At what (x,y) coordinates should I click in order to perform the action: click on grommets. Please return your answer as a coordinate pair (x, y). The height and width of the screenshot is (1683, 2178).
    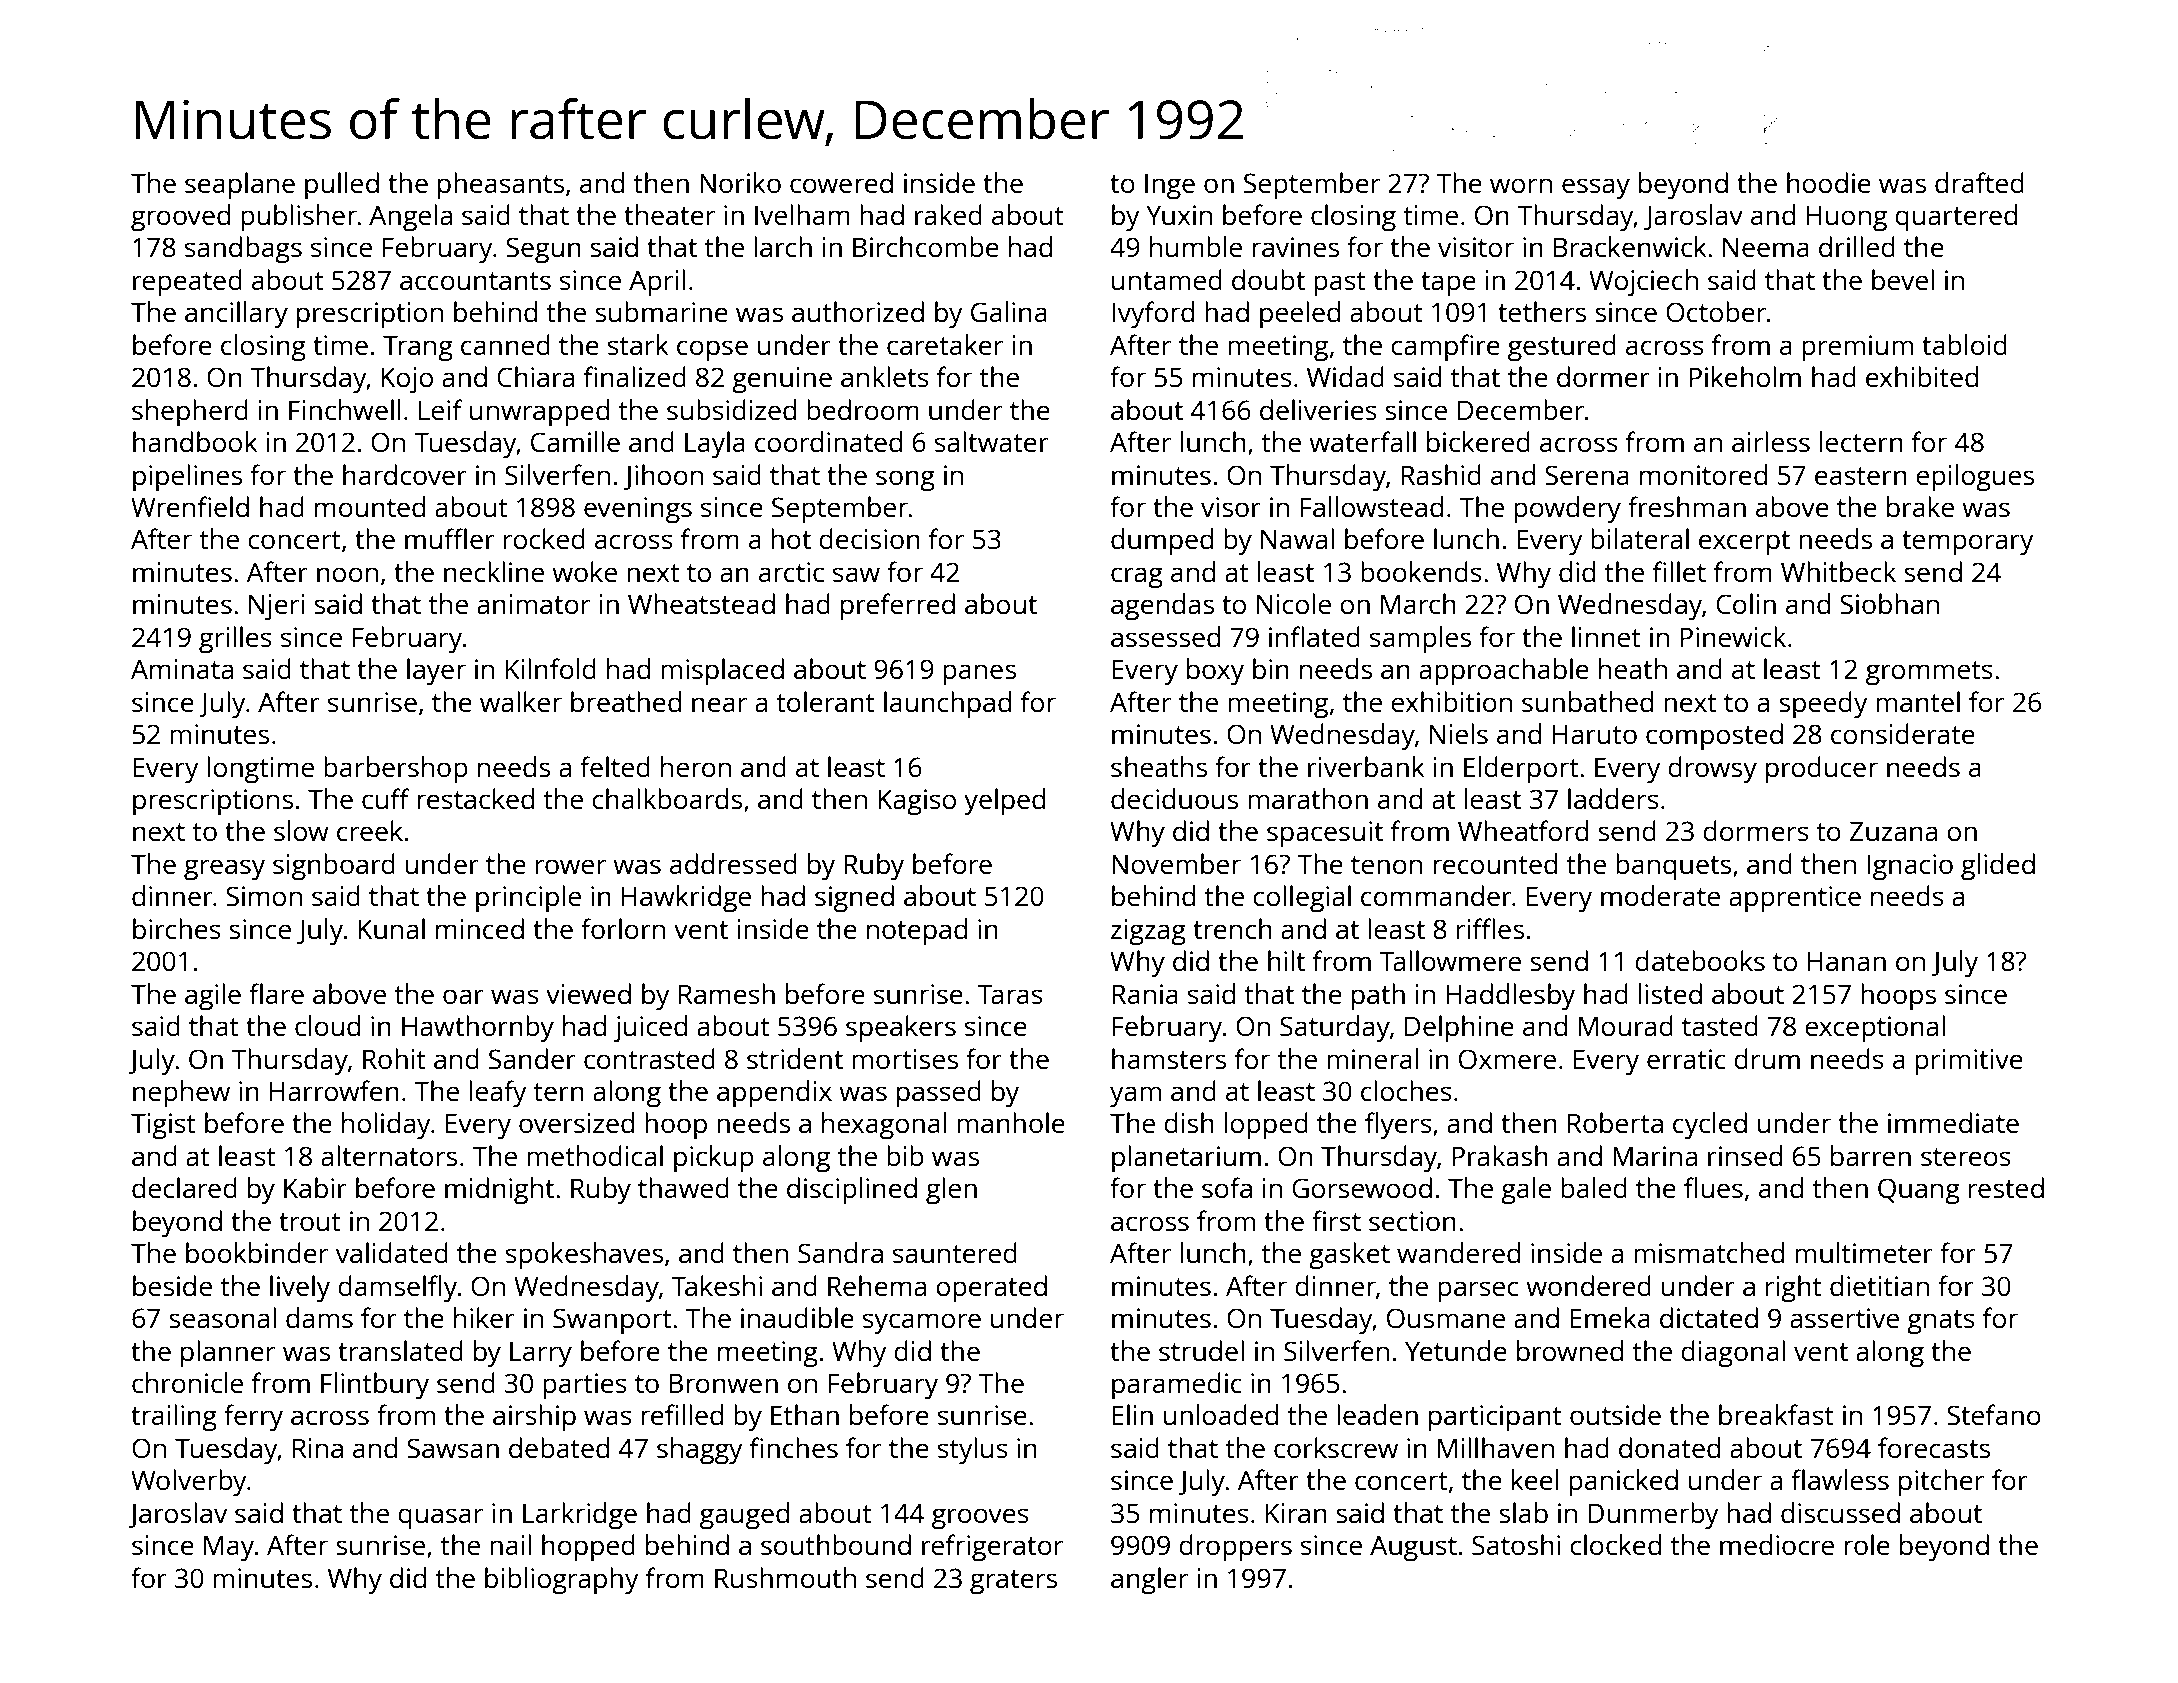
    Looking at the image, I should click on (1929, 673).
